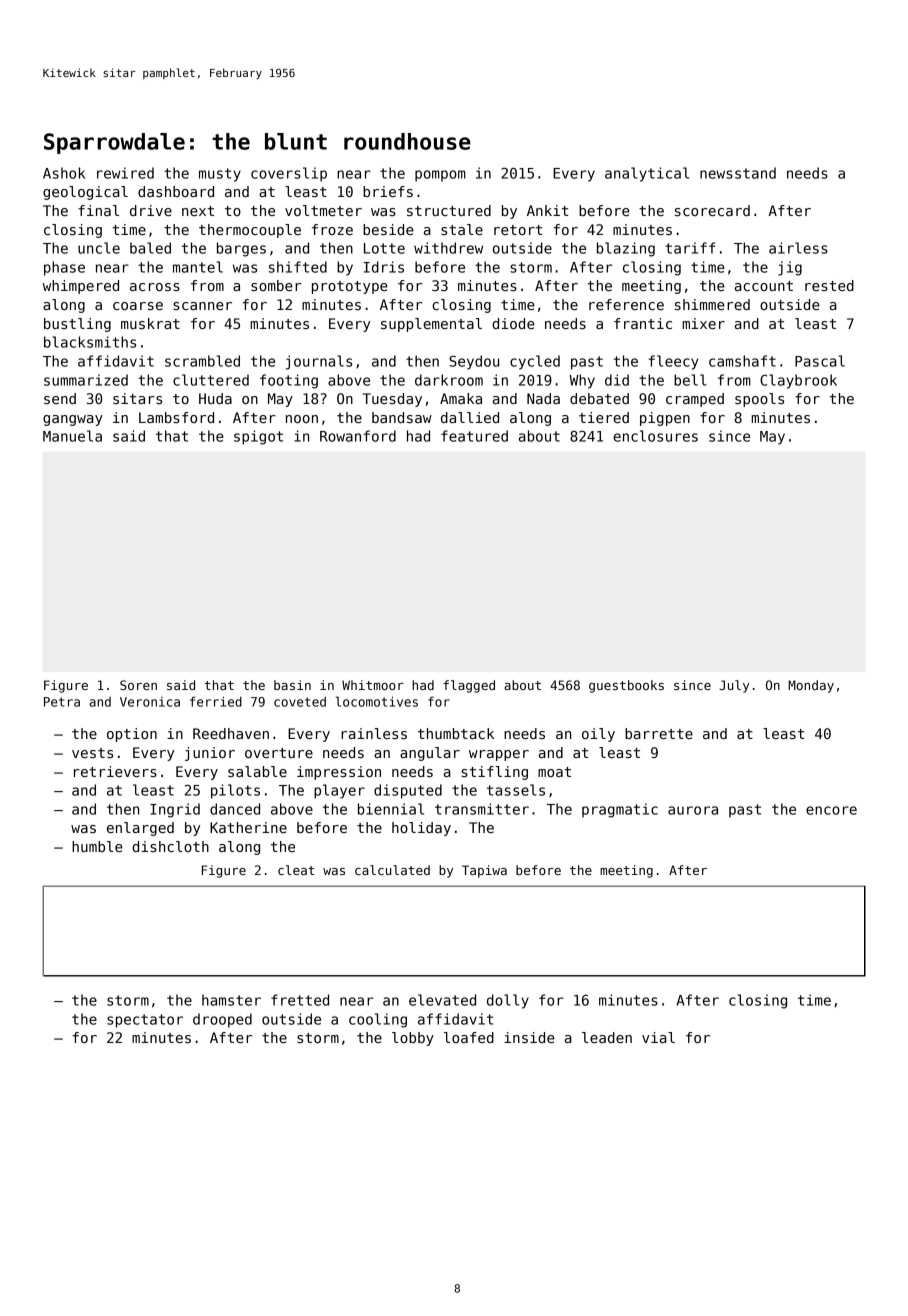 This page has width=908, height=1316. What do you see at coordinates (695, 400) in the page?
I see `cramped` at bounding box center [695, 400].
